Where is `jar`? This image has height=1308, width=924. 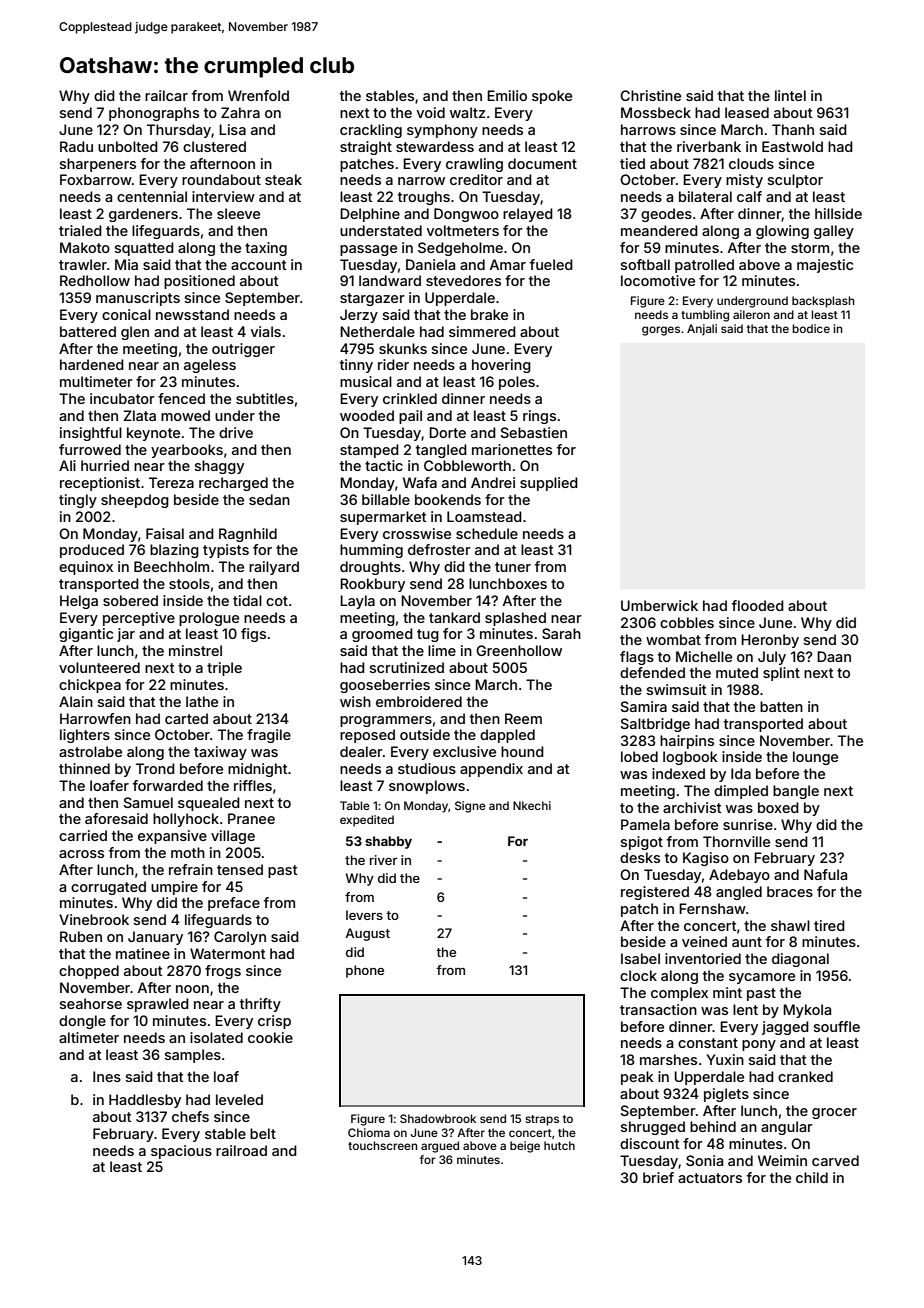 jar is located at coordinates (126, 635).
